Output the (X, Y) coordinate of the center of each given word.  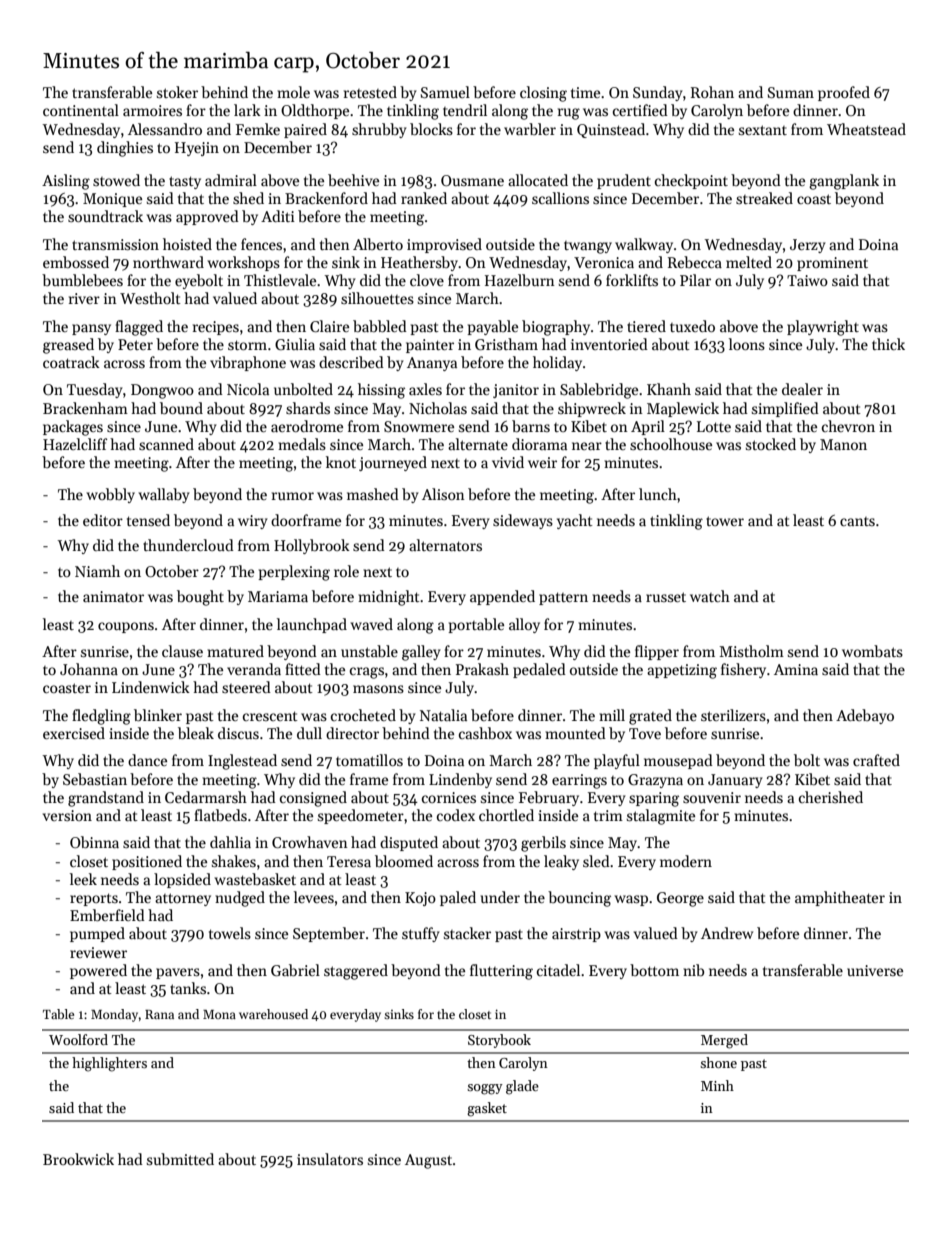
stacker (467, 933)
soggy (485, 1089)
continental (81, 110)
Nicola (248, 389)
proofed (844, 93)
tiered (646, 326)
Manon (843, 444)
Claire (329, 326)
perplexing (294, 573)
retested (370, 92)
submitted (180, 1159)
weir (542, 462)
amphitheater (840, 898)
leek (83, 879)
